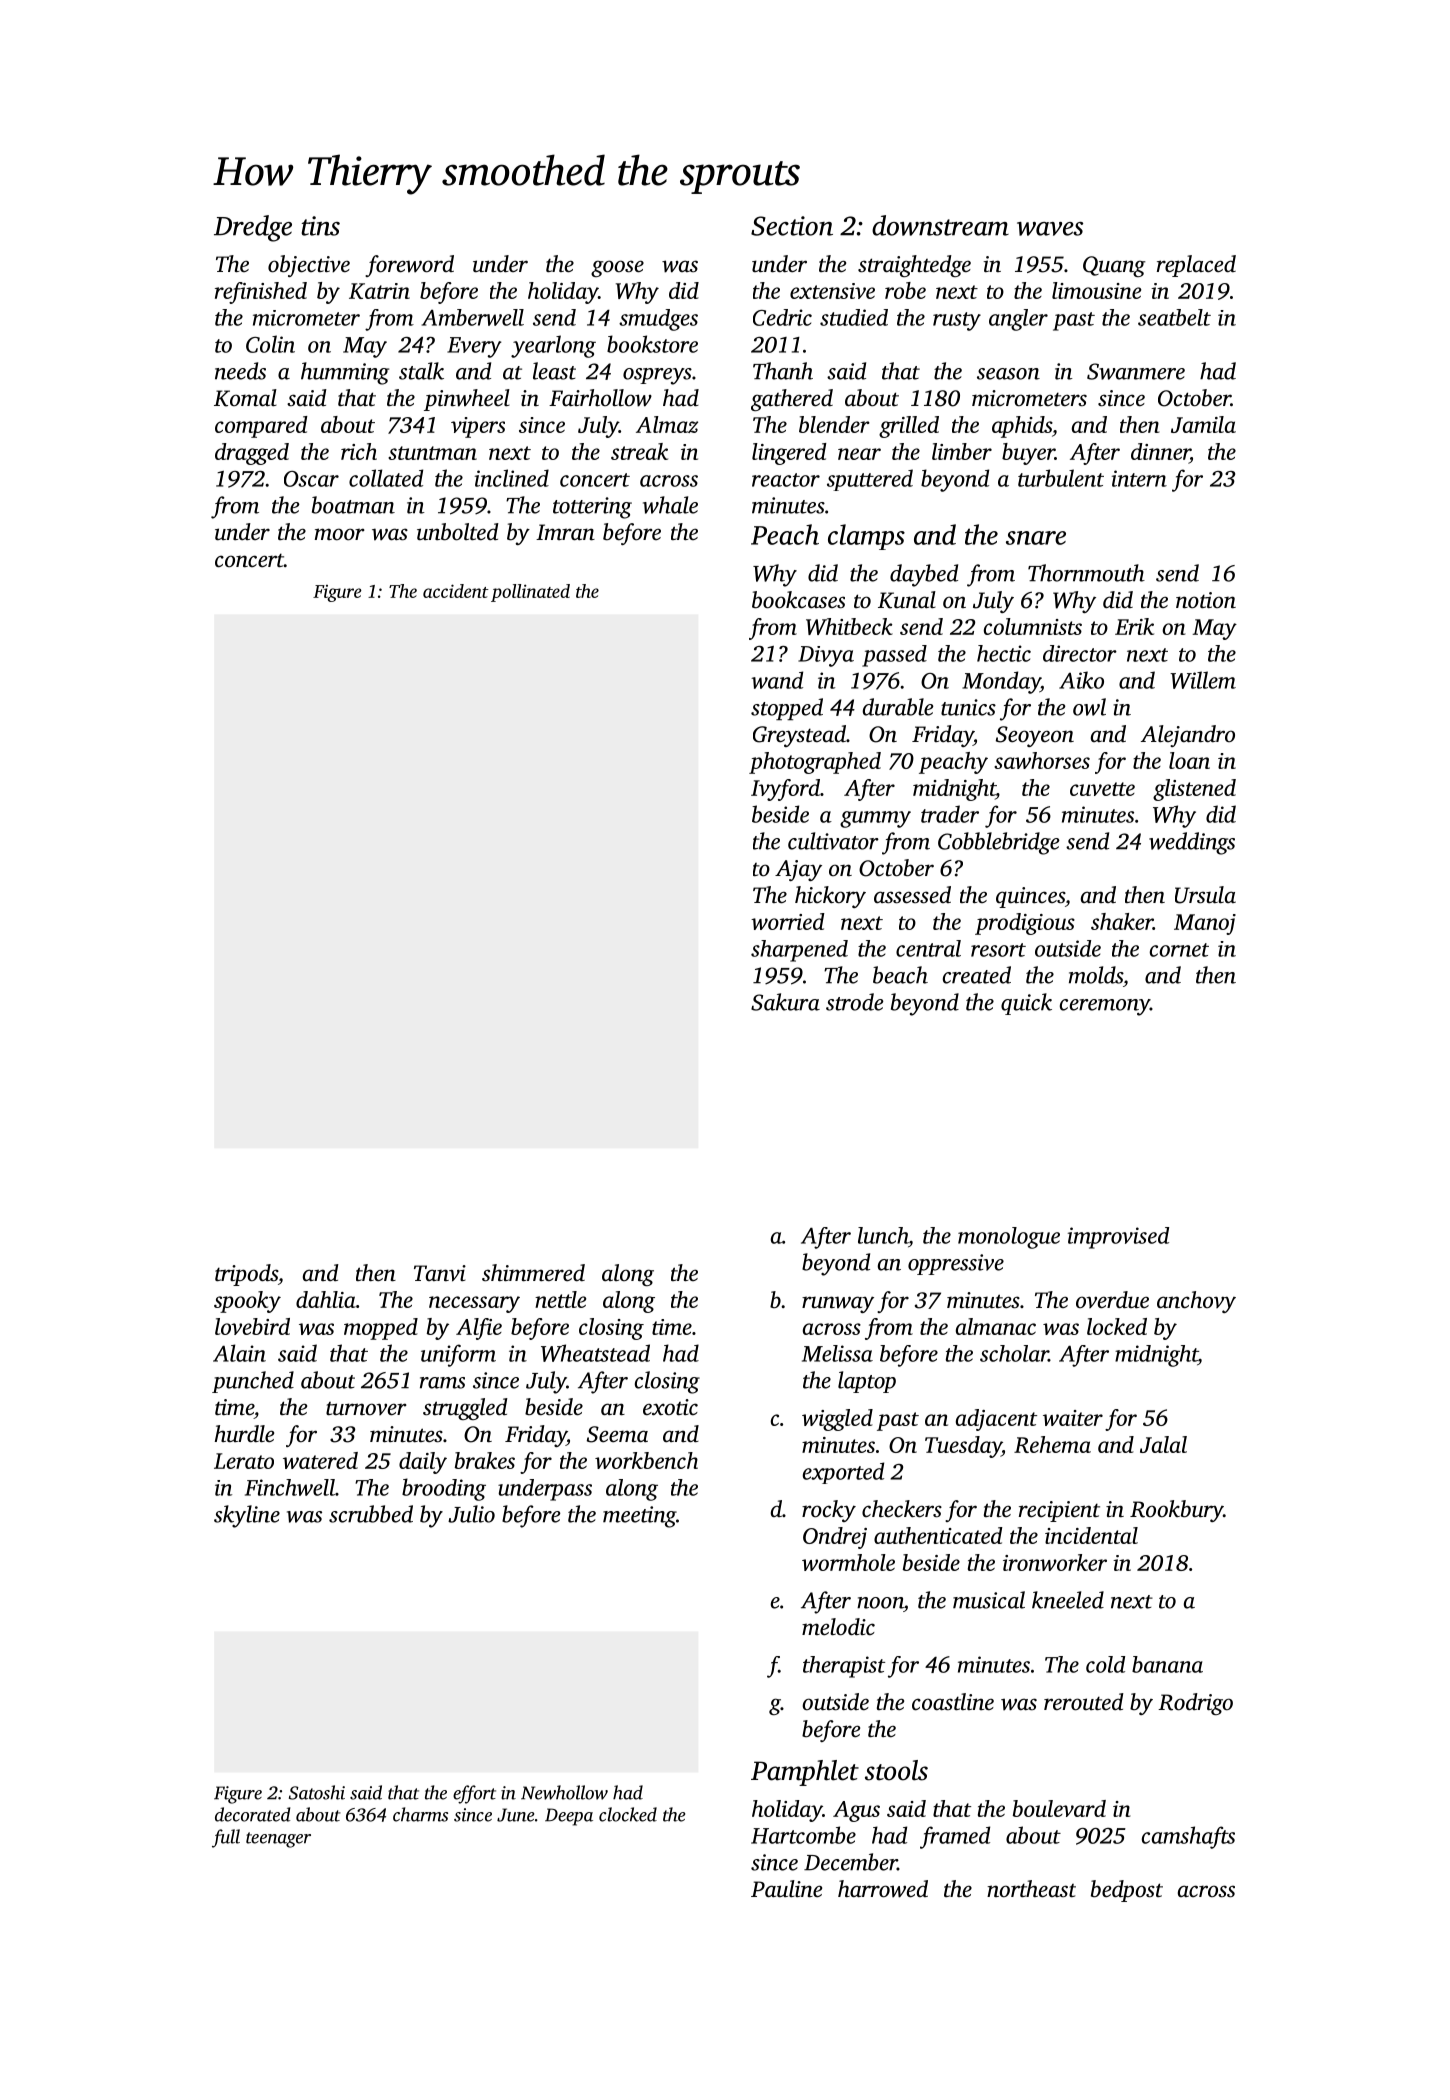 The width and height of the page is (1450, 2100). Describe the element at coordinates (278, 1840) in the page. I see `teenager` at that location.
